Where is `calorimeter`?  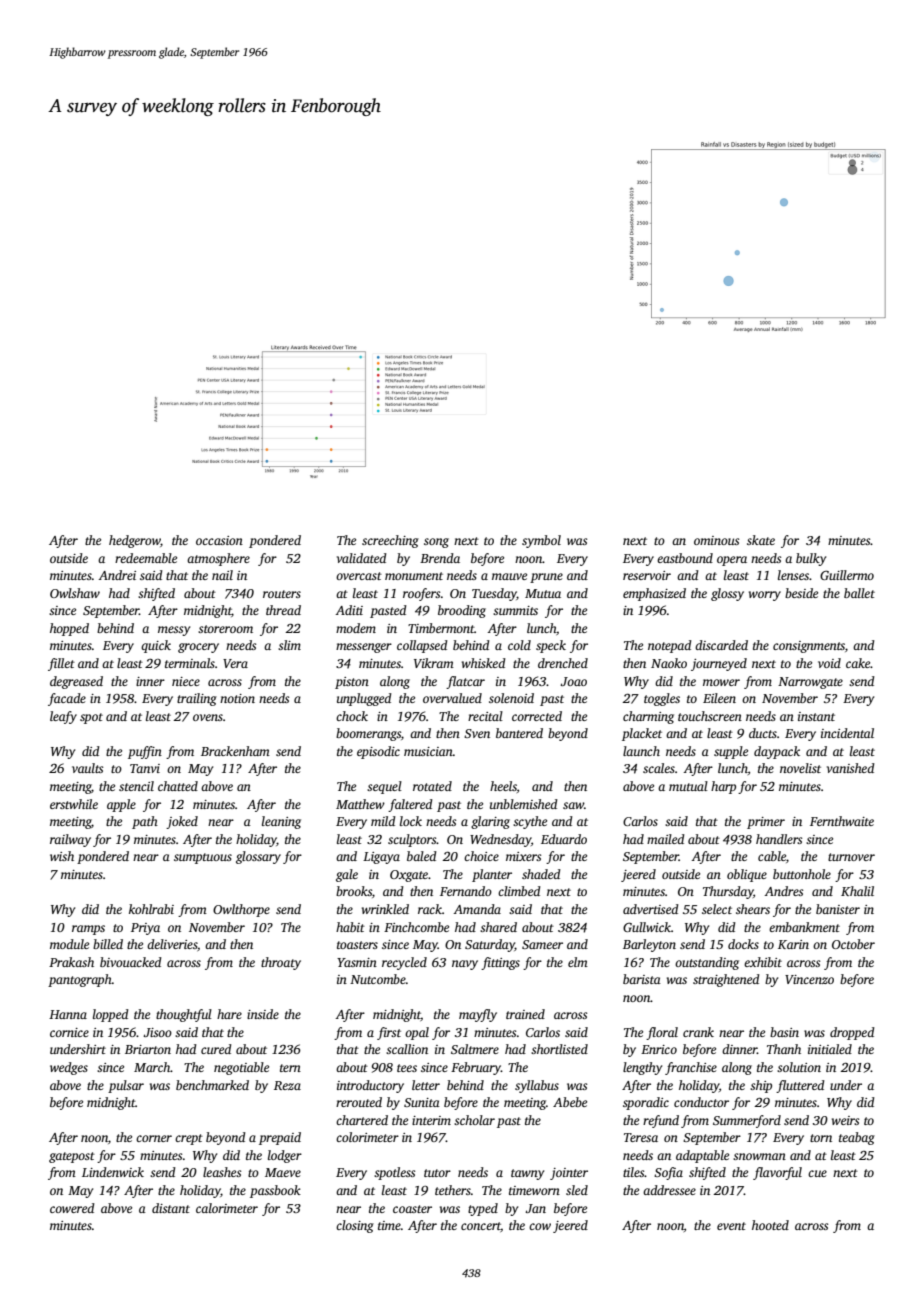
calorimeter is located at coordinates (227, 1208).
